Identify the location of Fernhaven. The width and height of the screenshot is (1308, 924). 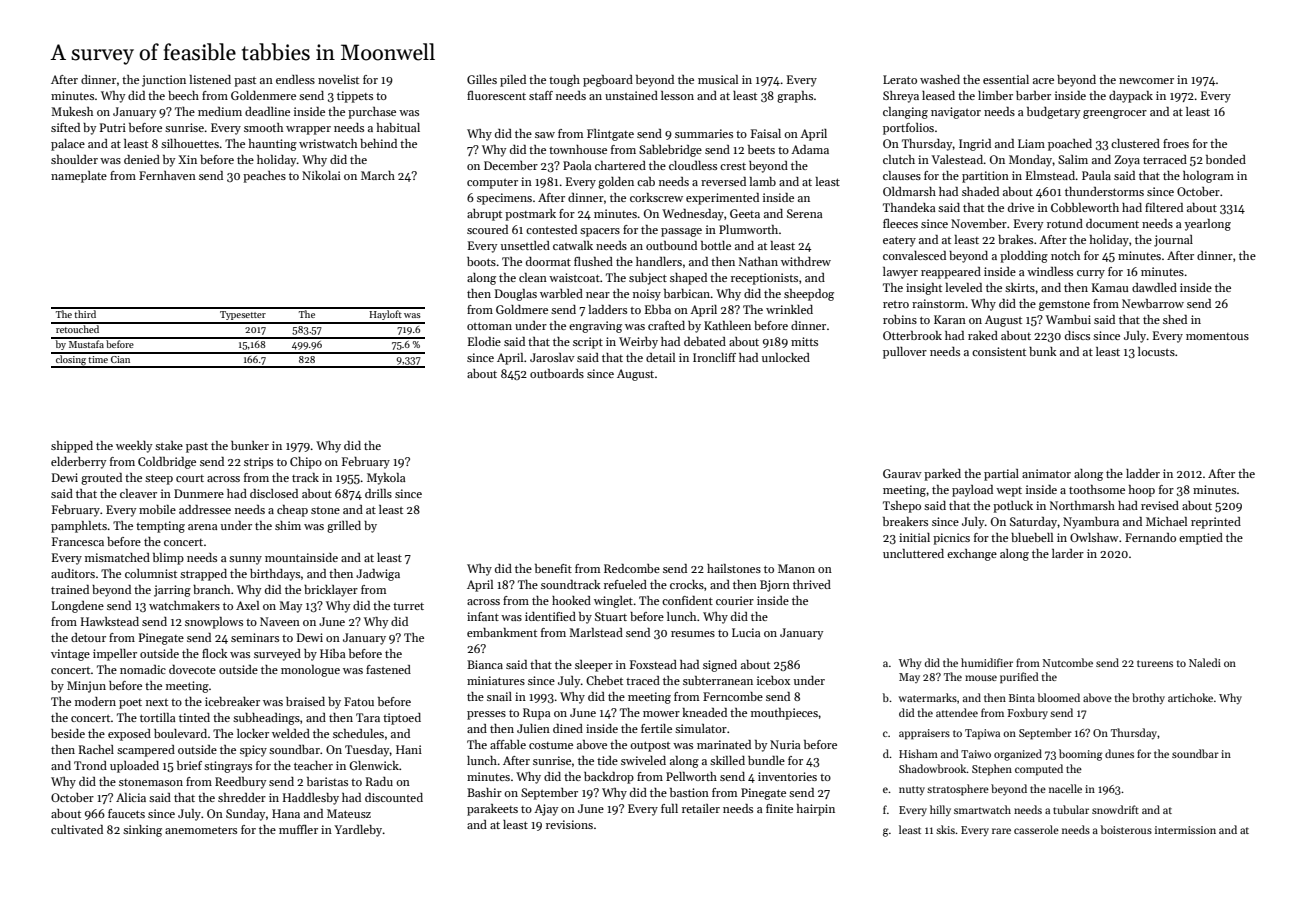
(167, 175).
